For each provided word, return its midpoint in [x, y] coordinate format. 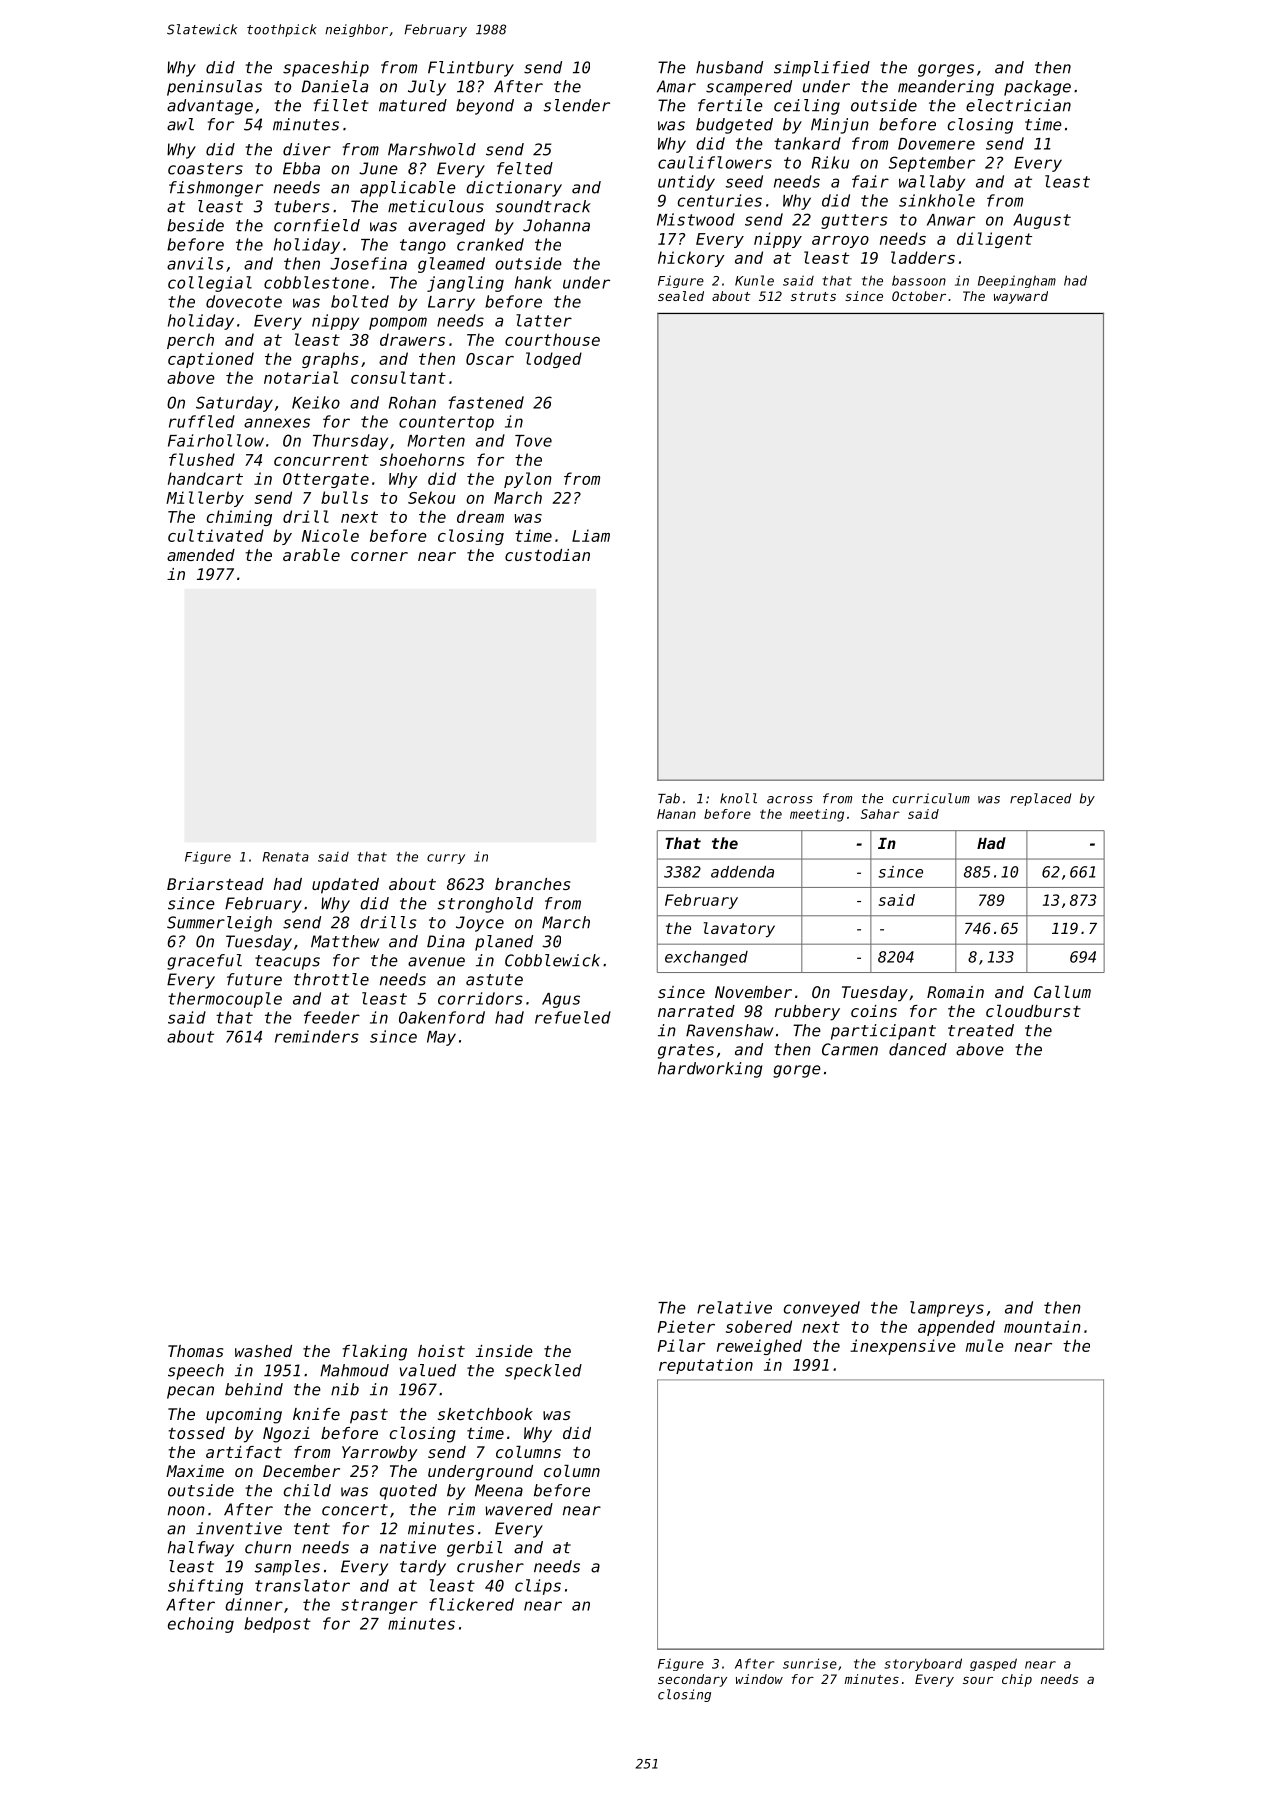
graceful [204, 962]
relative [734, 1307]
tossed [197, 1433]
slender [576, 105]
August [1042, 221]
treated [981, 1030]
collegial [210, 284]
